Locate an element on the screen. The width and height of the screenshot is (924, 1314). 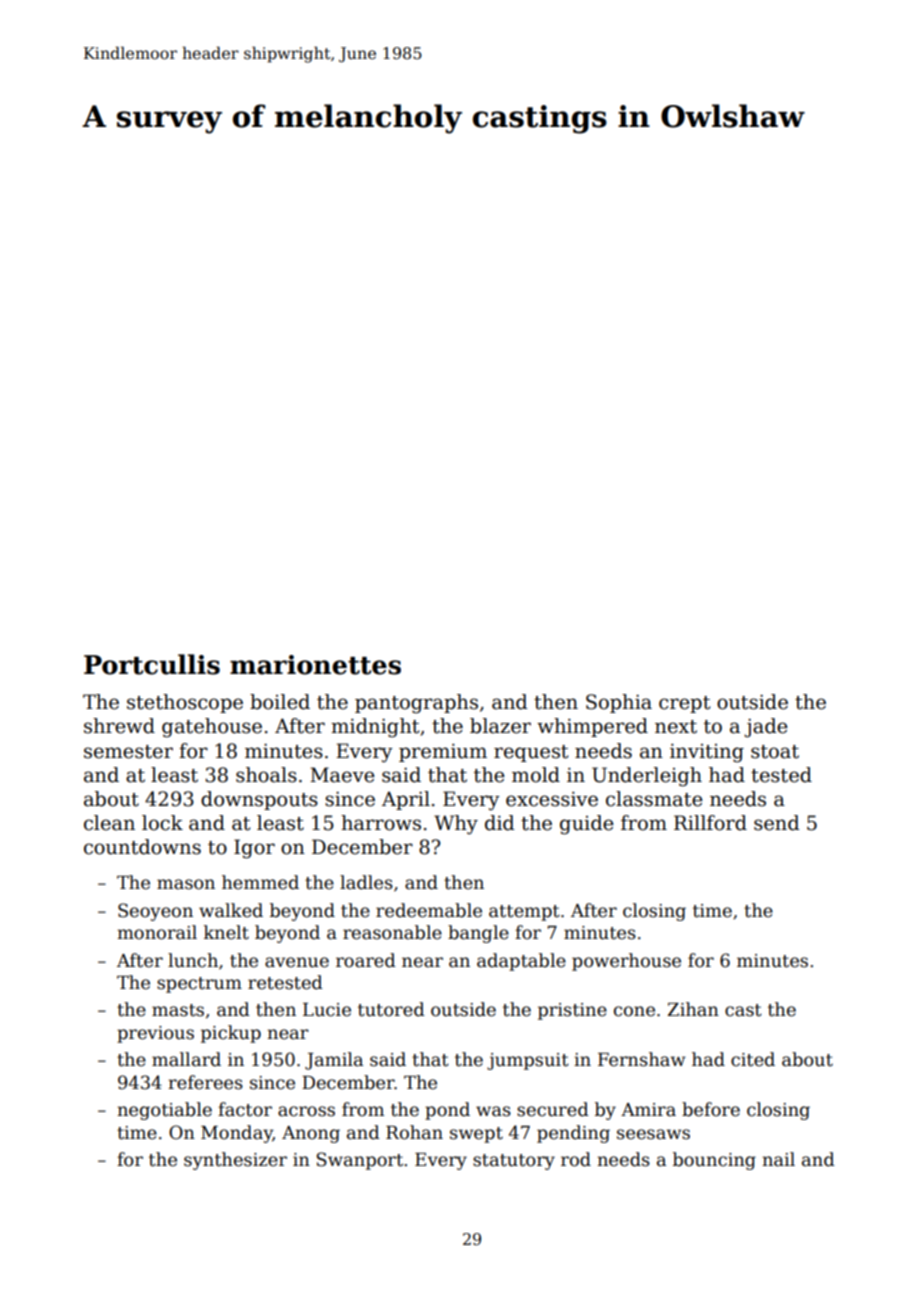
April is located at coordinates (406, 800).
